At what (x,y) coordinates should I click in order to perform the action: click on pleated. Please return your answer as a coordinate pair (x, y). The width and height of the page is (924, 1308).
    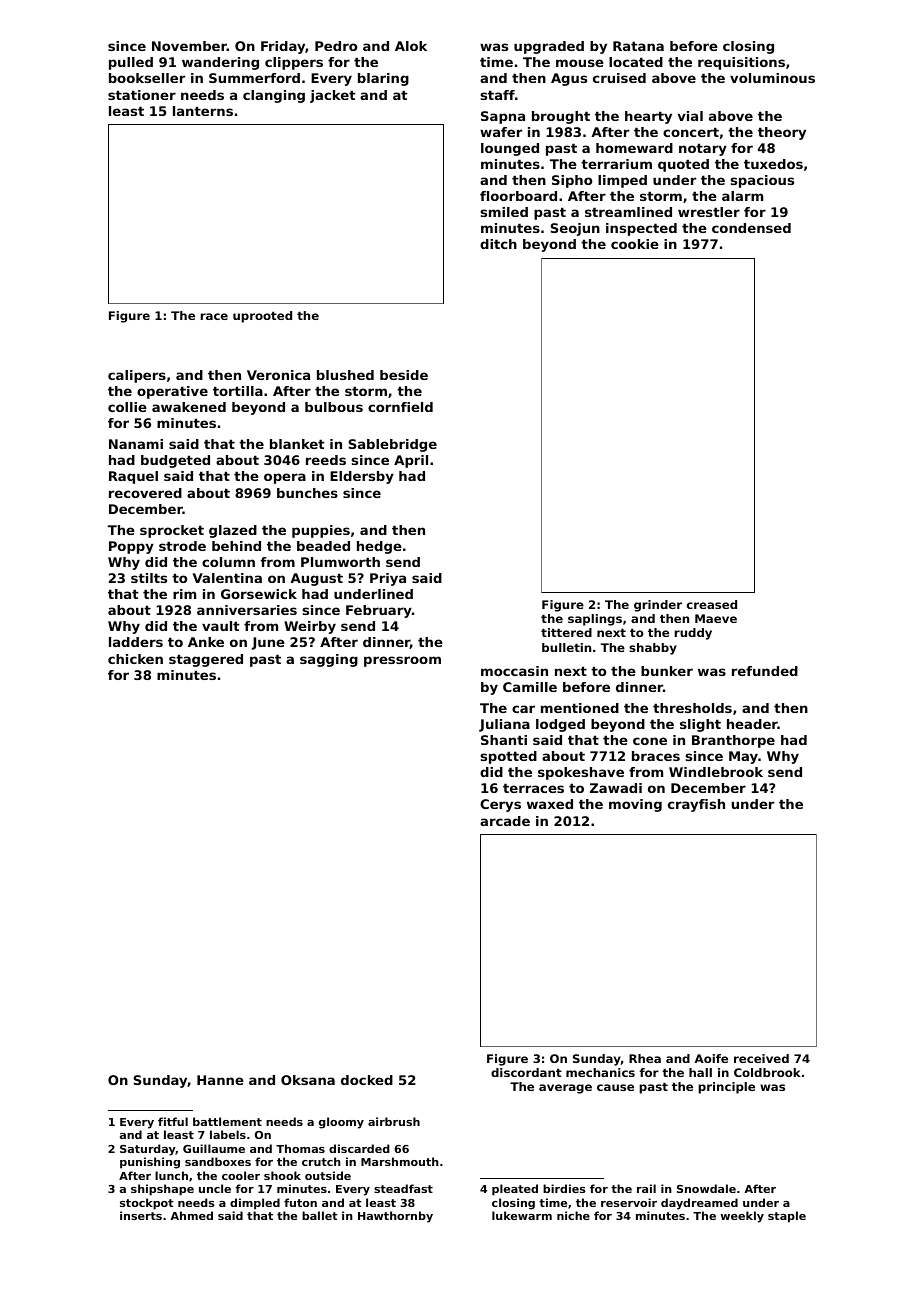
    Looking at the image, I should click on (515, 1190).
